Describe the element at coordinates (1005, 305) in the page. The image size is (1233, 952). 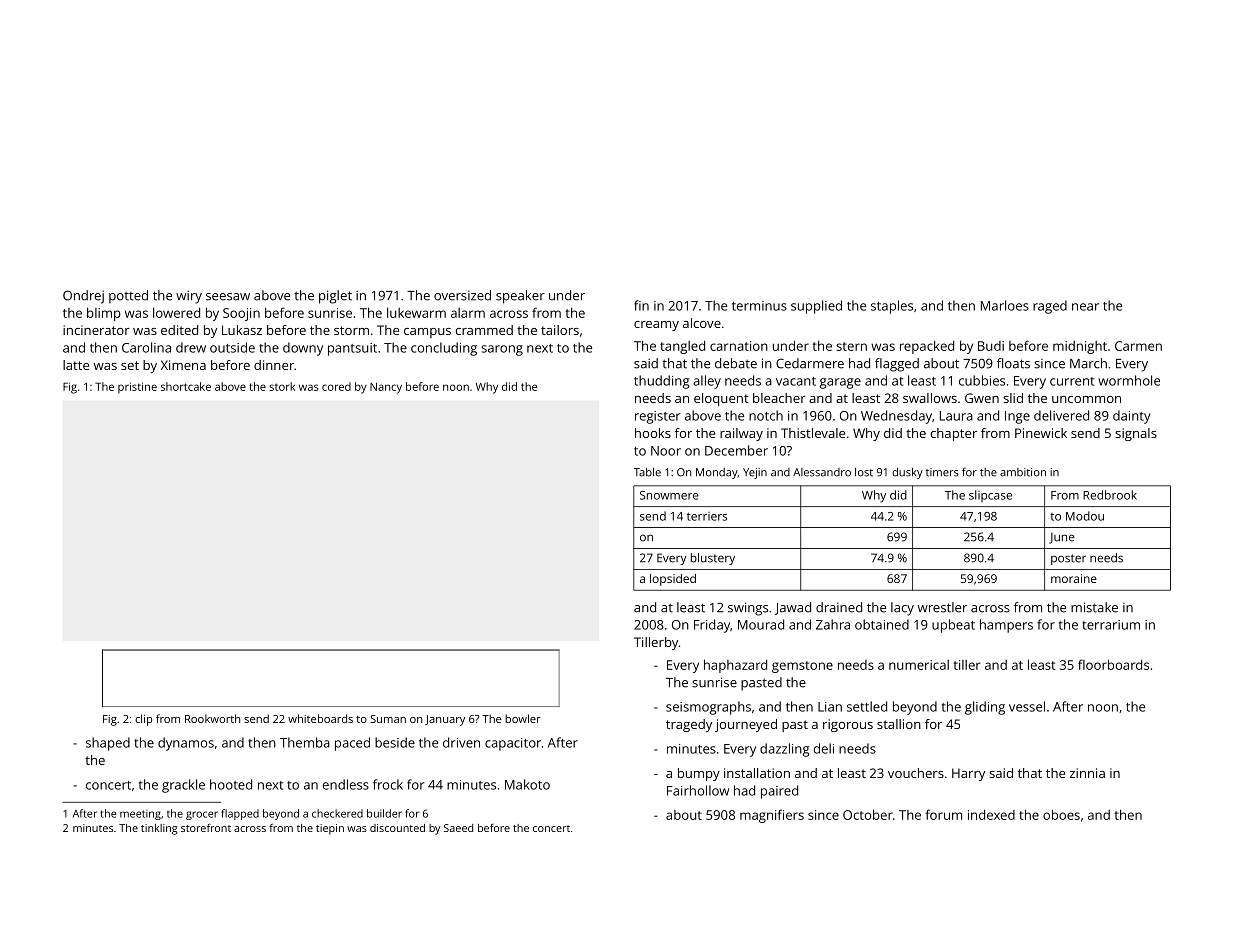
I see `Marloes` at that location.
